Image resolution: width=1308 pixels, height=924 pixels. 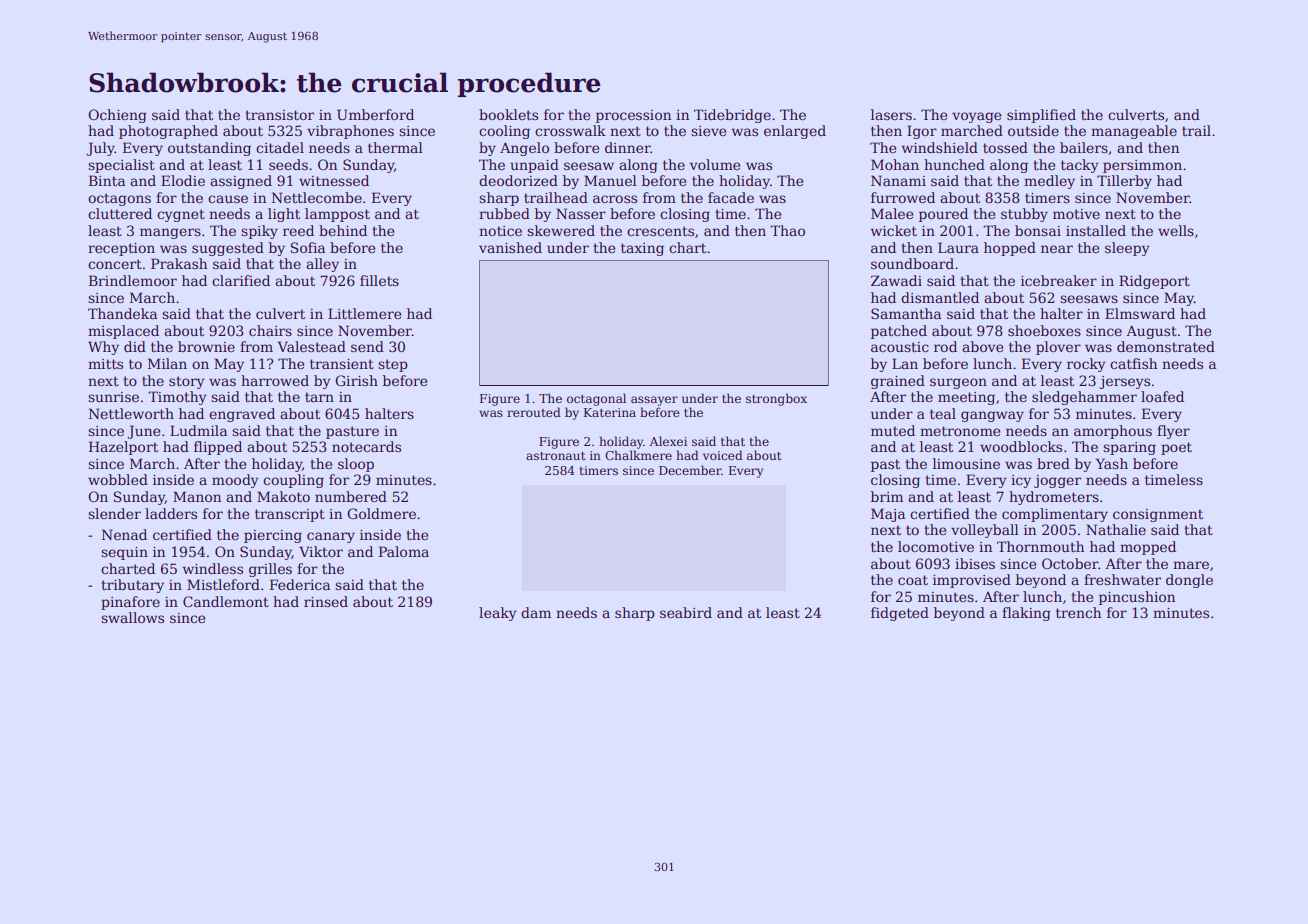 I want to click on Nenad, so click(x=124, y=534).
